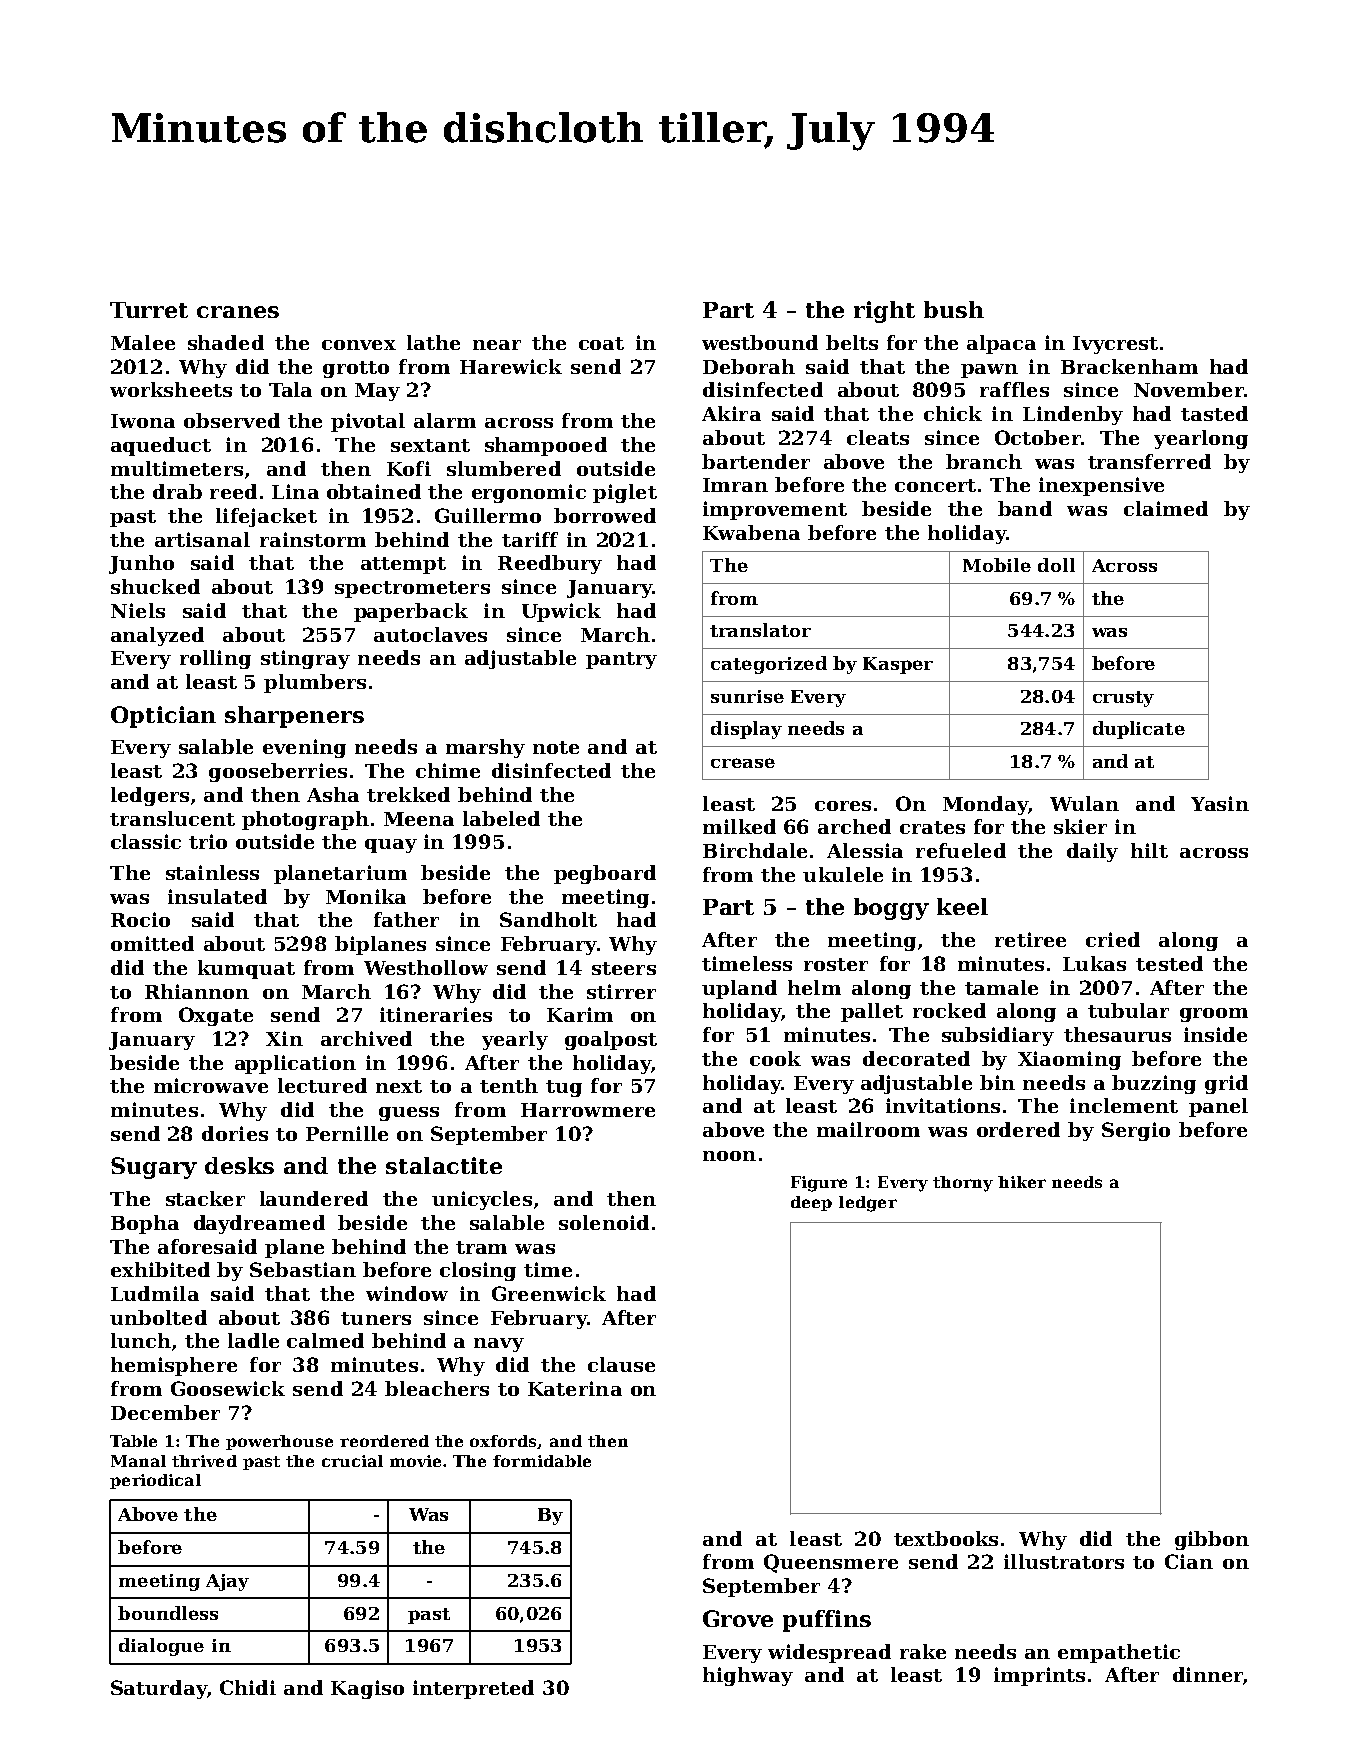 The image size is (1359, 1758). I want to click on refueled, so click(961, 850).
